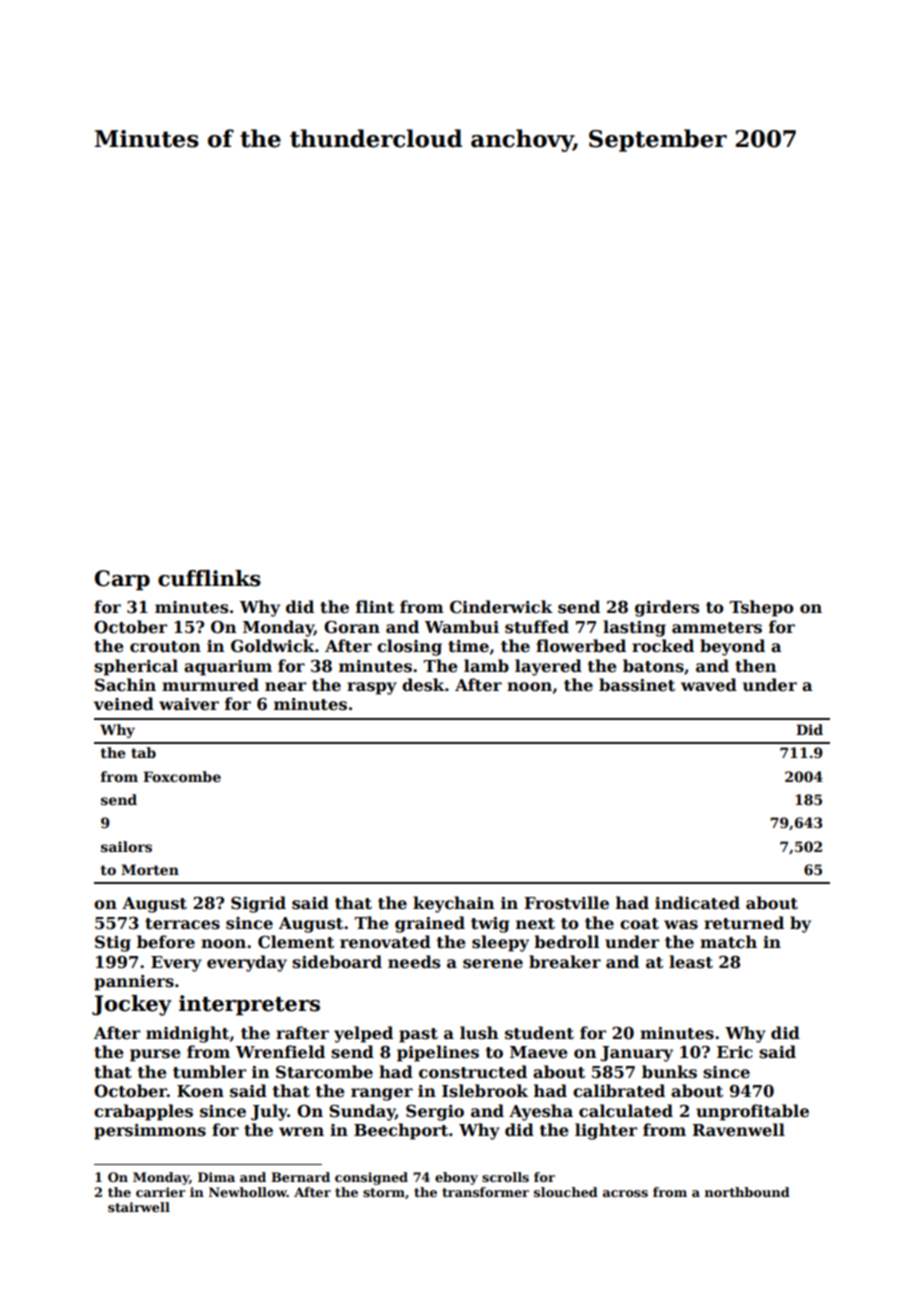 The image size is (924, 1308). What do you see at coordinates (709, 685) in the screenshot?
I see `waved` at bounding box center [709, 685].
